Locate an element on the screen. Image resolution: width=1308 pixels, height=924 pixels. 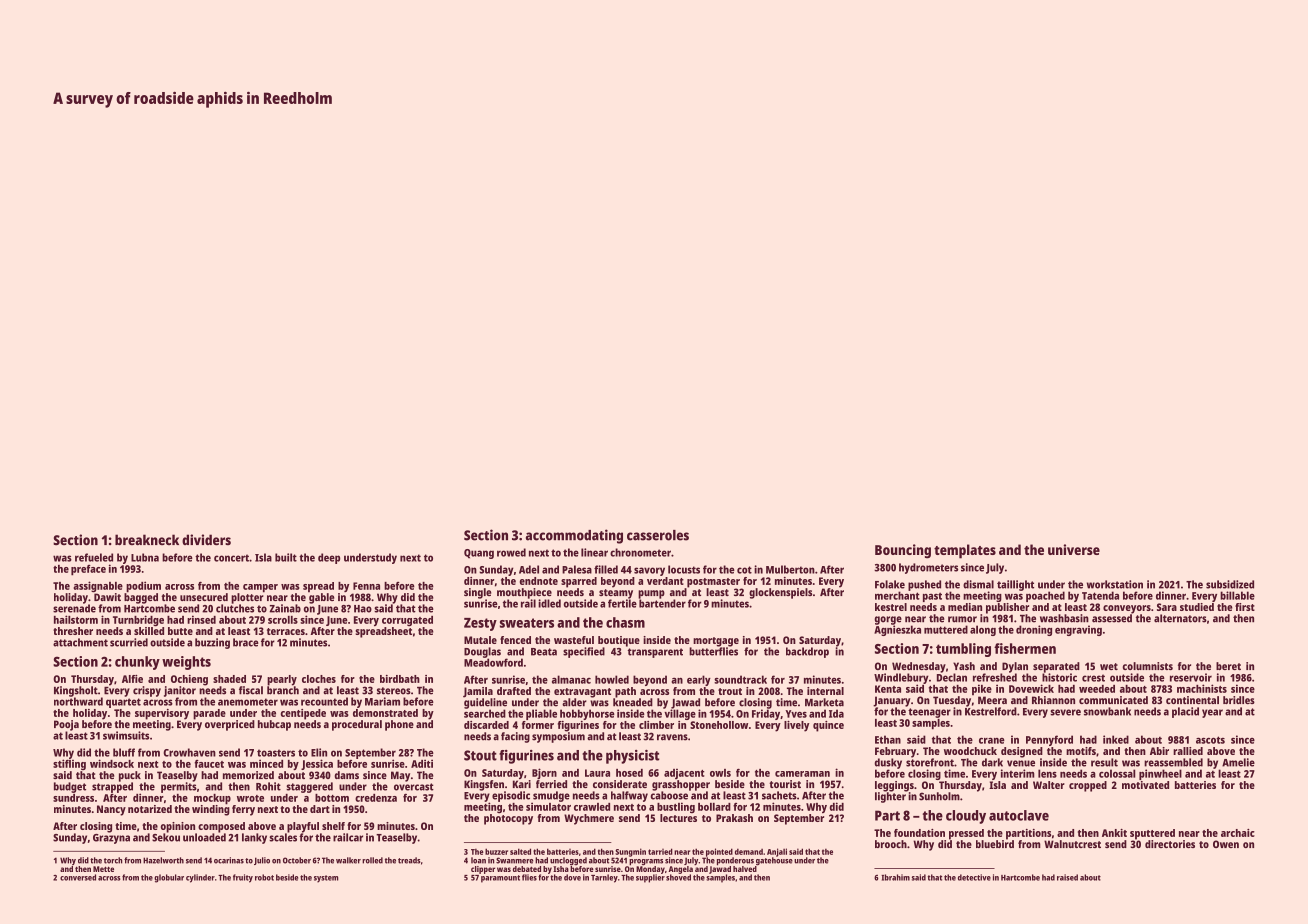
Tarnley is located at coordinates (604, 878).
